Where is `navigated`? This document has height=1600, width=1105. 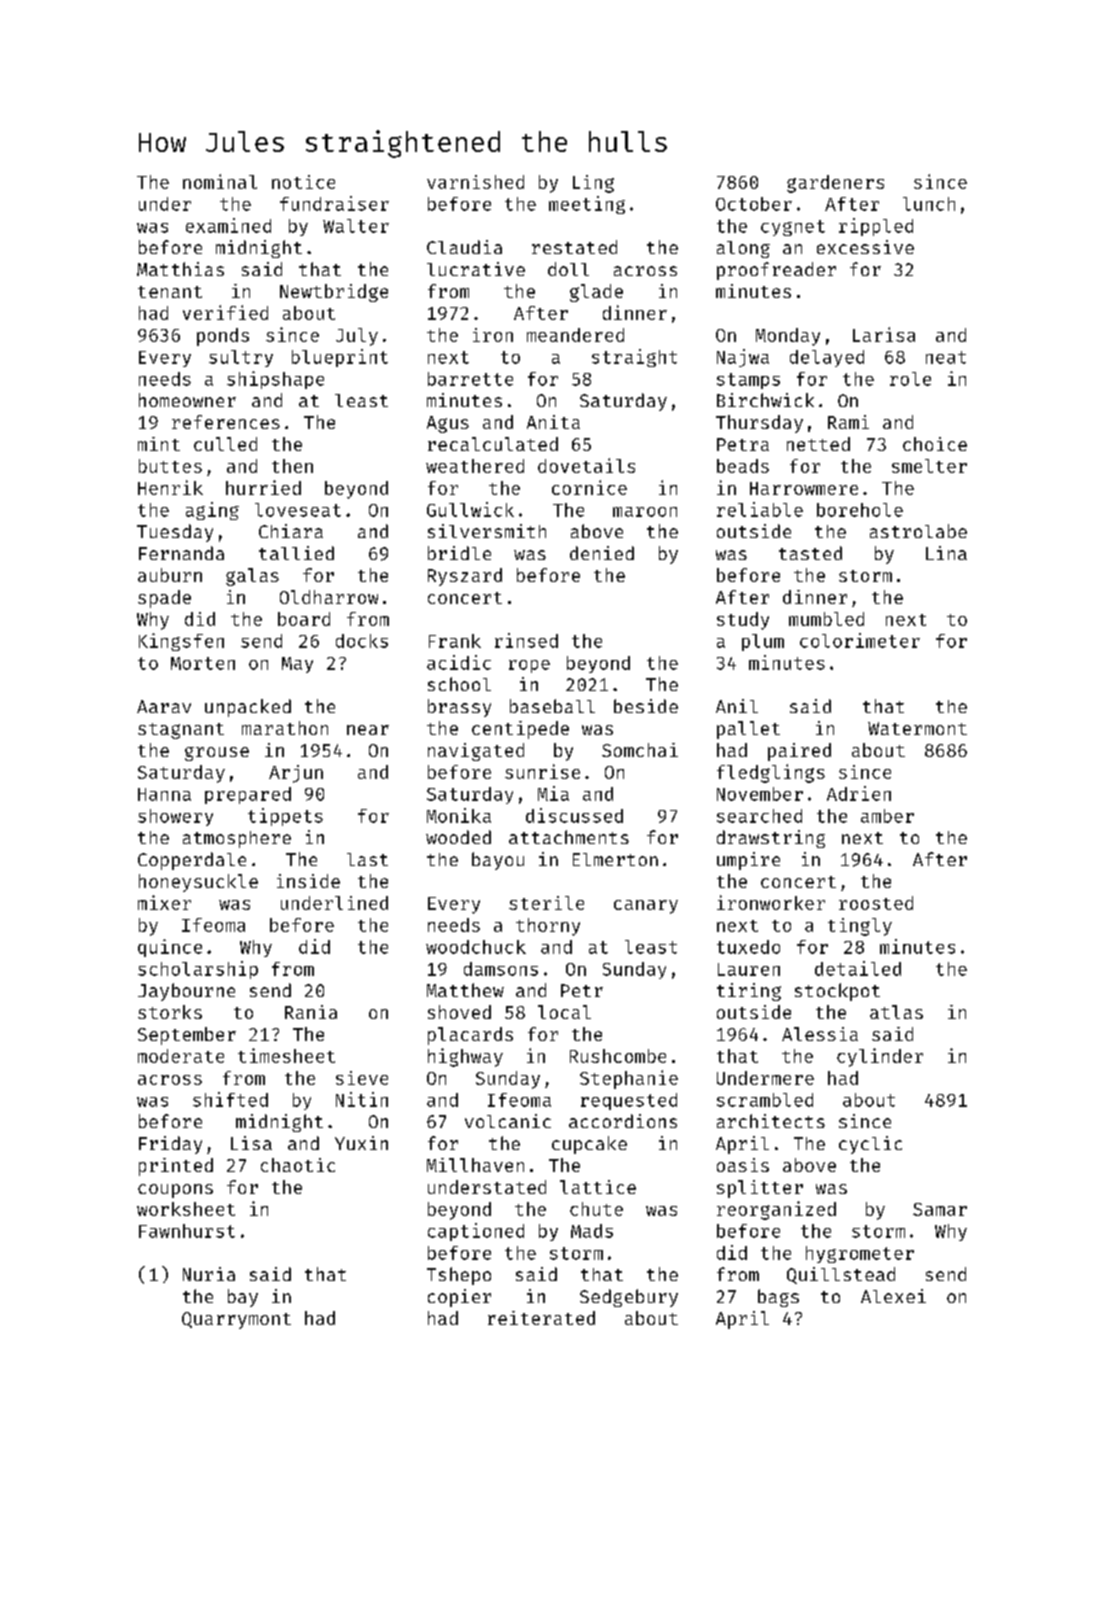 navigated is located at coordinates (476, 752).
